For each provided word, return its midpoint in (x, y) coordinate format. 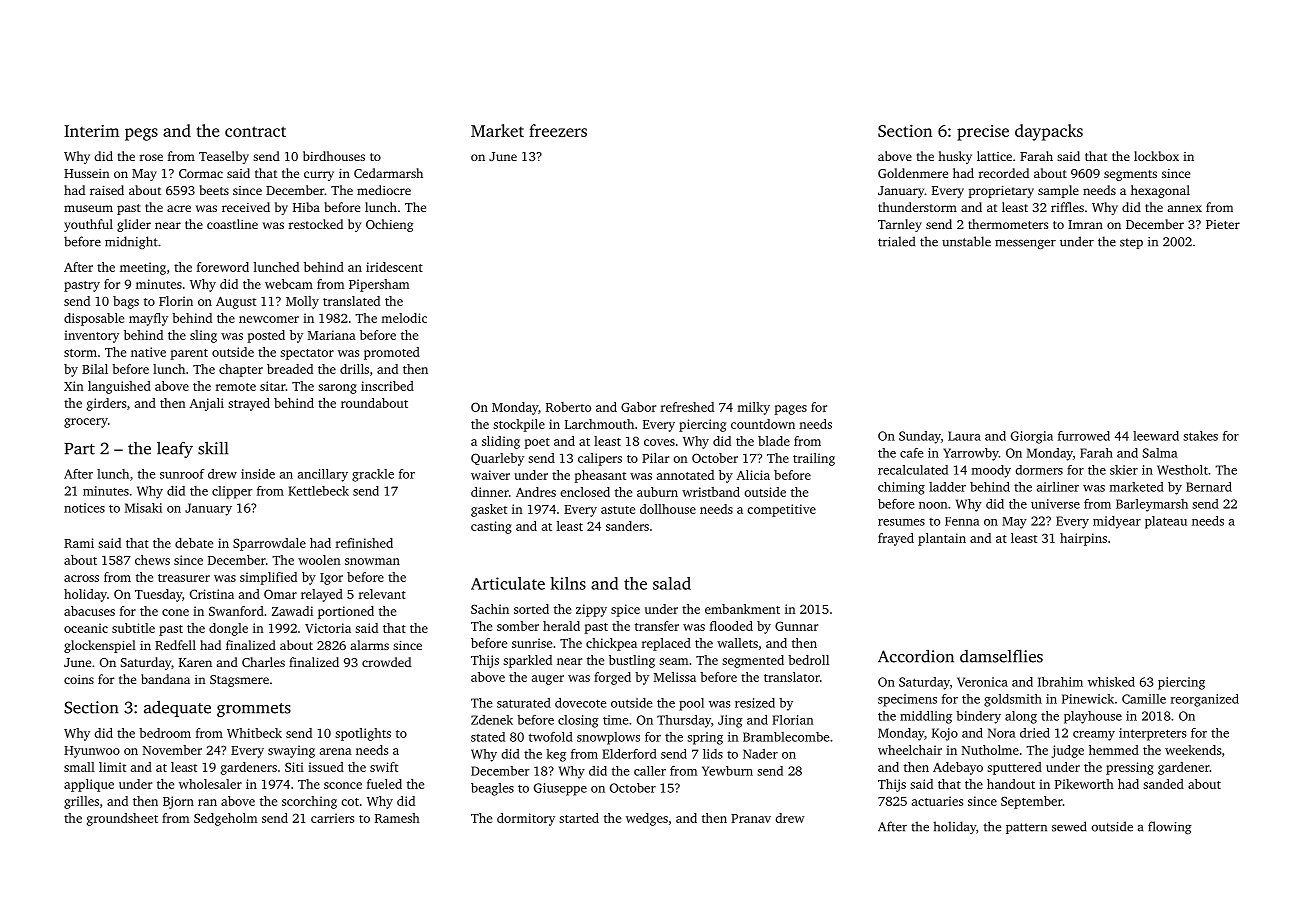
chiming (901, 488)
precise (983, 133)
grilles (81, 802)
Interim (91, 131)
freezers (558, 130)
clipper (232, 492)
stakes (1200, 436)
